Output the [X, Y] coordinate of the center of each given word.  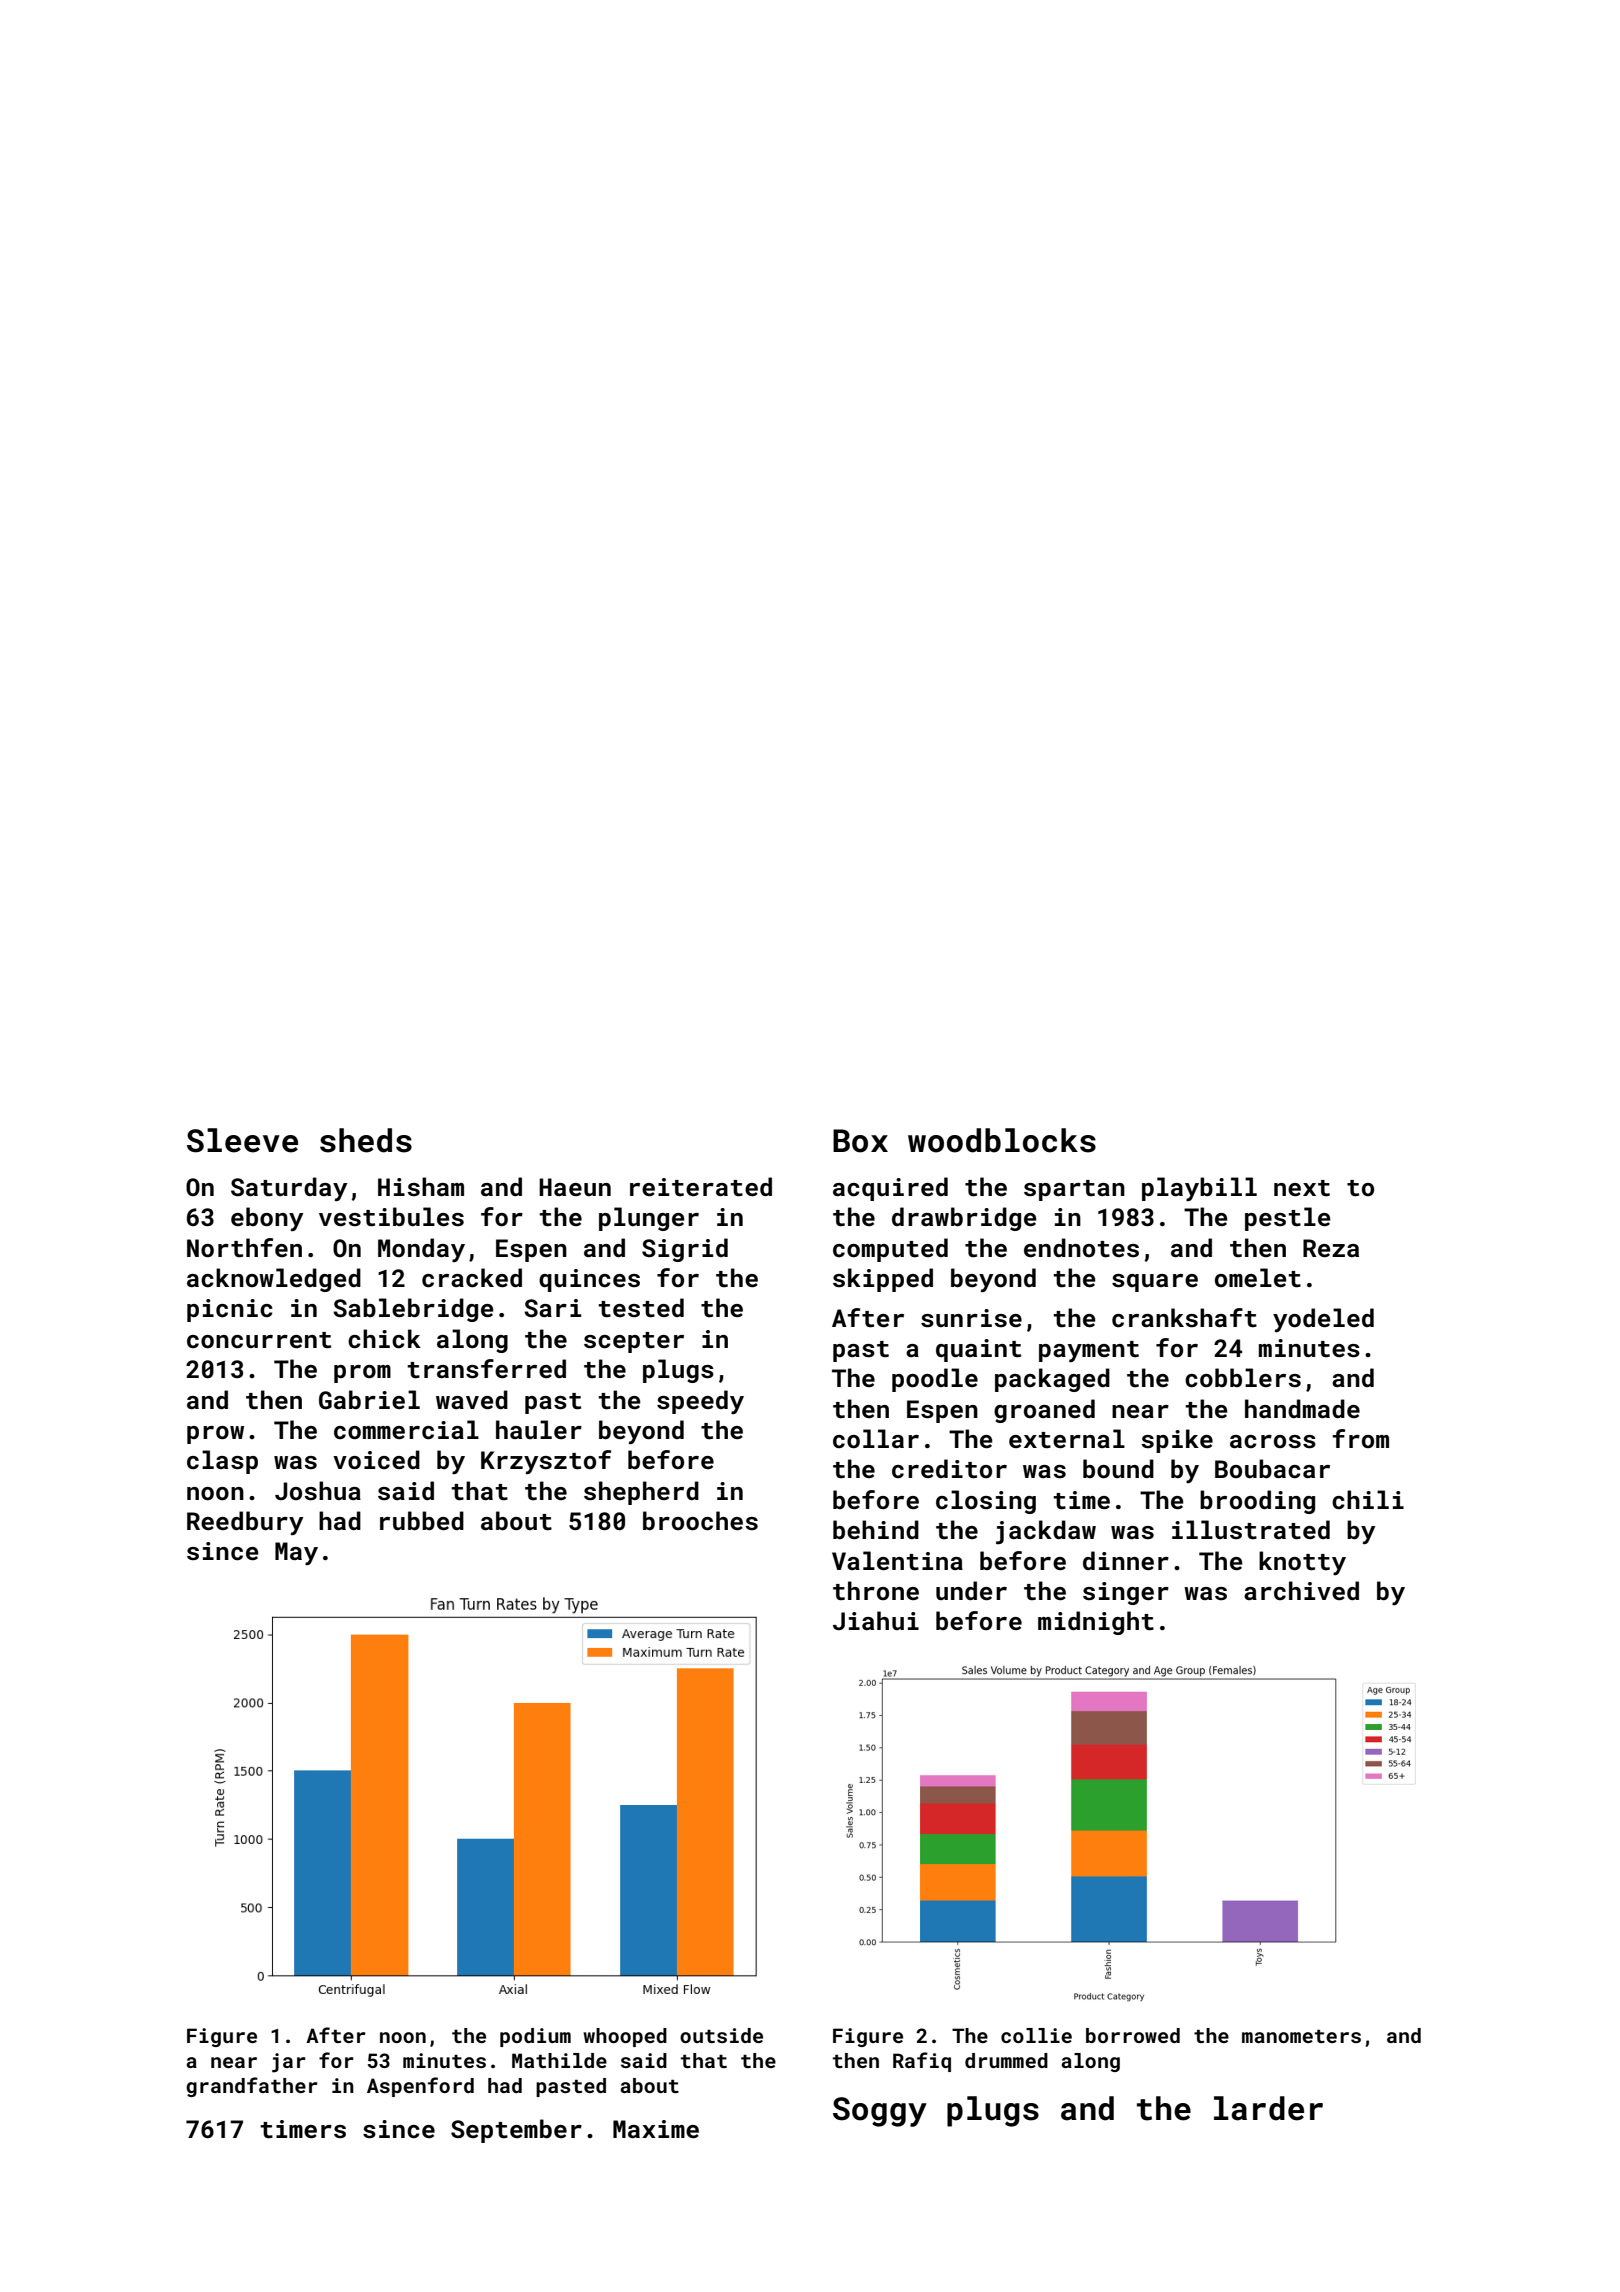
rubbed [422, 1520]
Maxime [656, 2129]
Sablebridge [413, 1310]
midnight [1096, 1623]
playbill [1199, 1189]
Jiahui [876, 1620]
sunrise [971, 1318]
